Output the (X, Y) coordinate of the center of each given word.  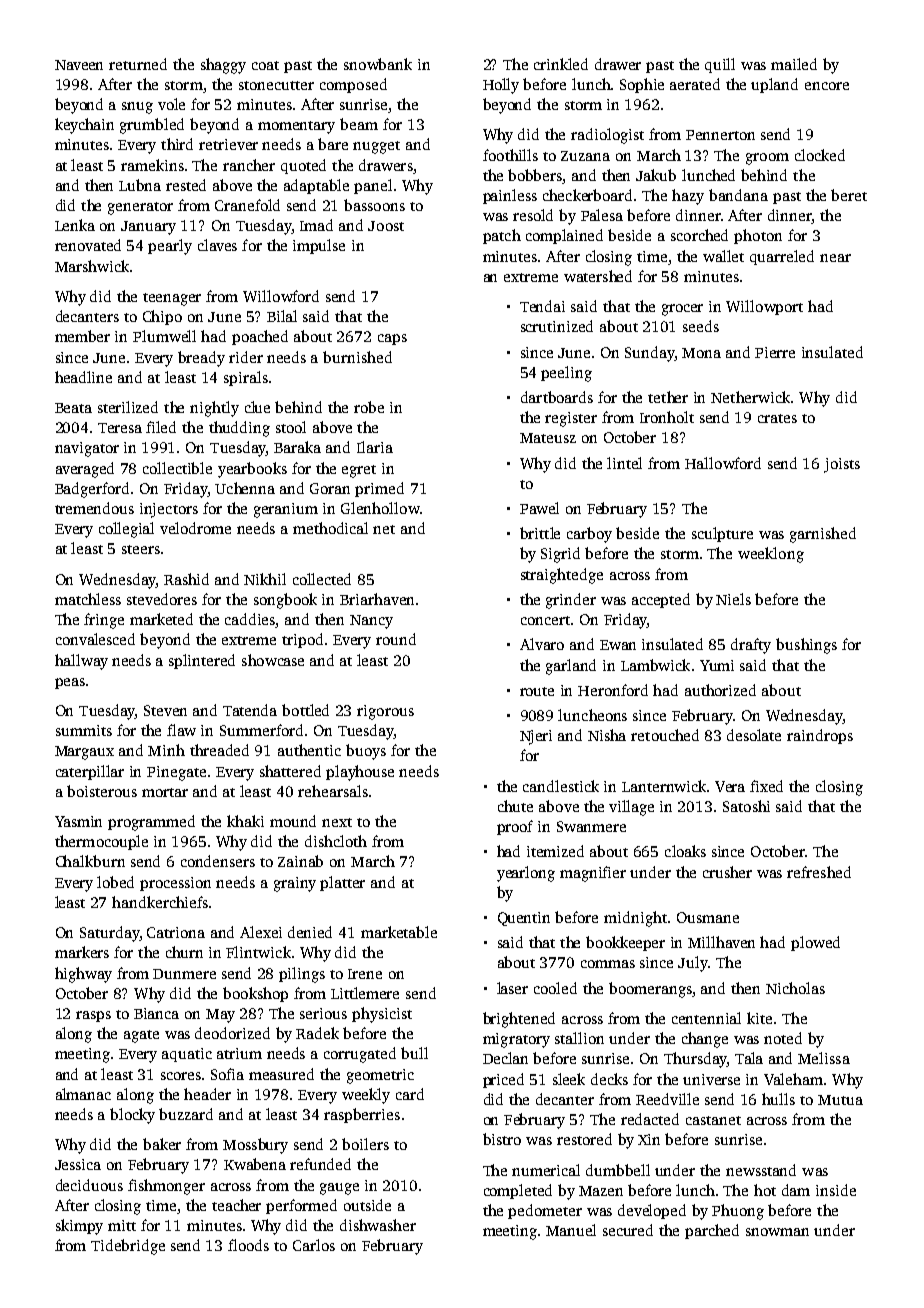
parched (712, 1231)
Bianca (156, 1013)
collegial (126, 530)
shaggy (223, 66)
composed (353, 85)
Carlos (314, 1245)
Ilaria (375, 447)
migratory (516, 1040)
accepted (661, 600)
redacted (650, 1119)
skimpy (79, 1227)
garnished (823, 535)
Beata (73, 408)
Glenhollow (380, 508)
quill (720, 65)
